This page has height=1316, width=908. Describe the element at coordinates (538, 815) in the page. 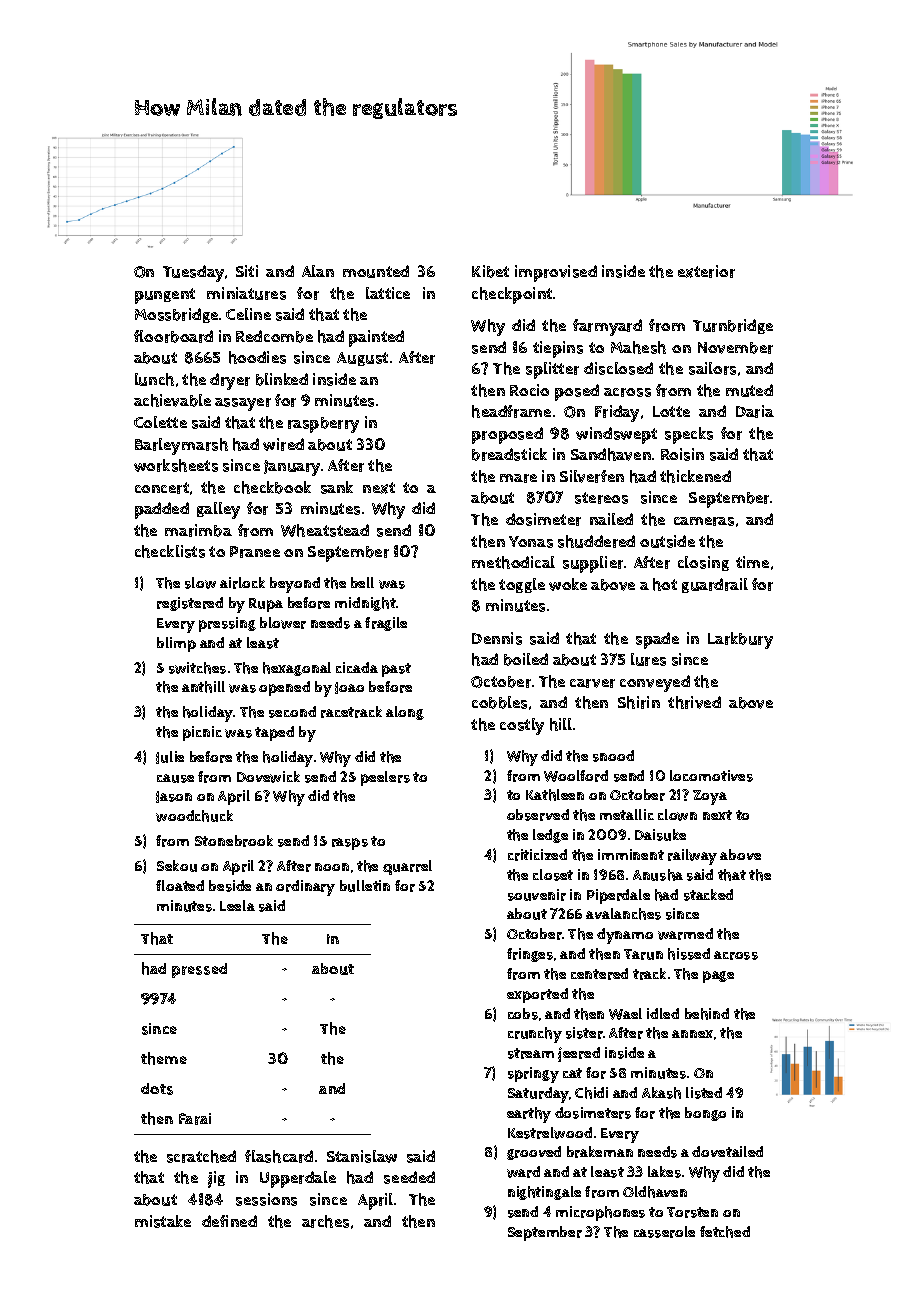

I see `observed` at that location.
